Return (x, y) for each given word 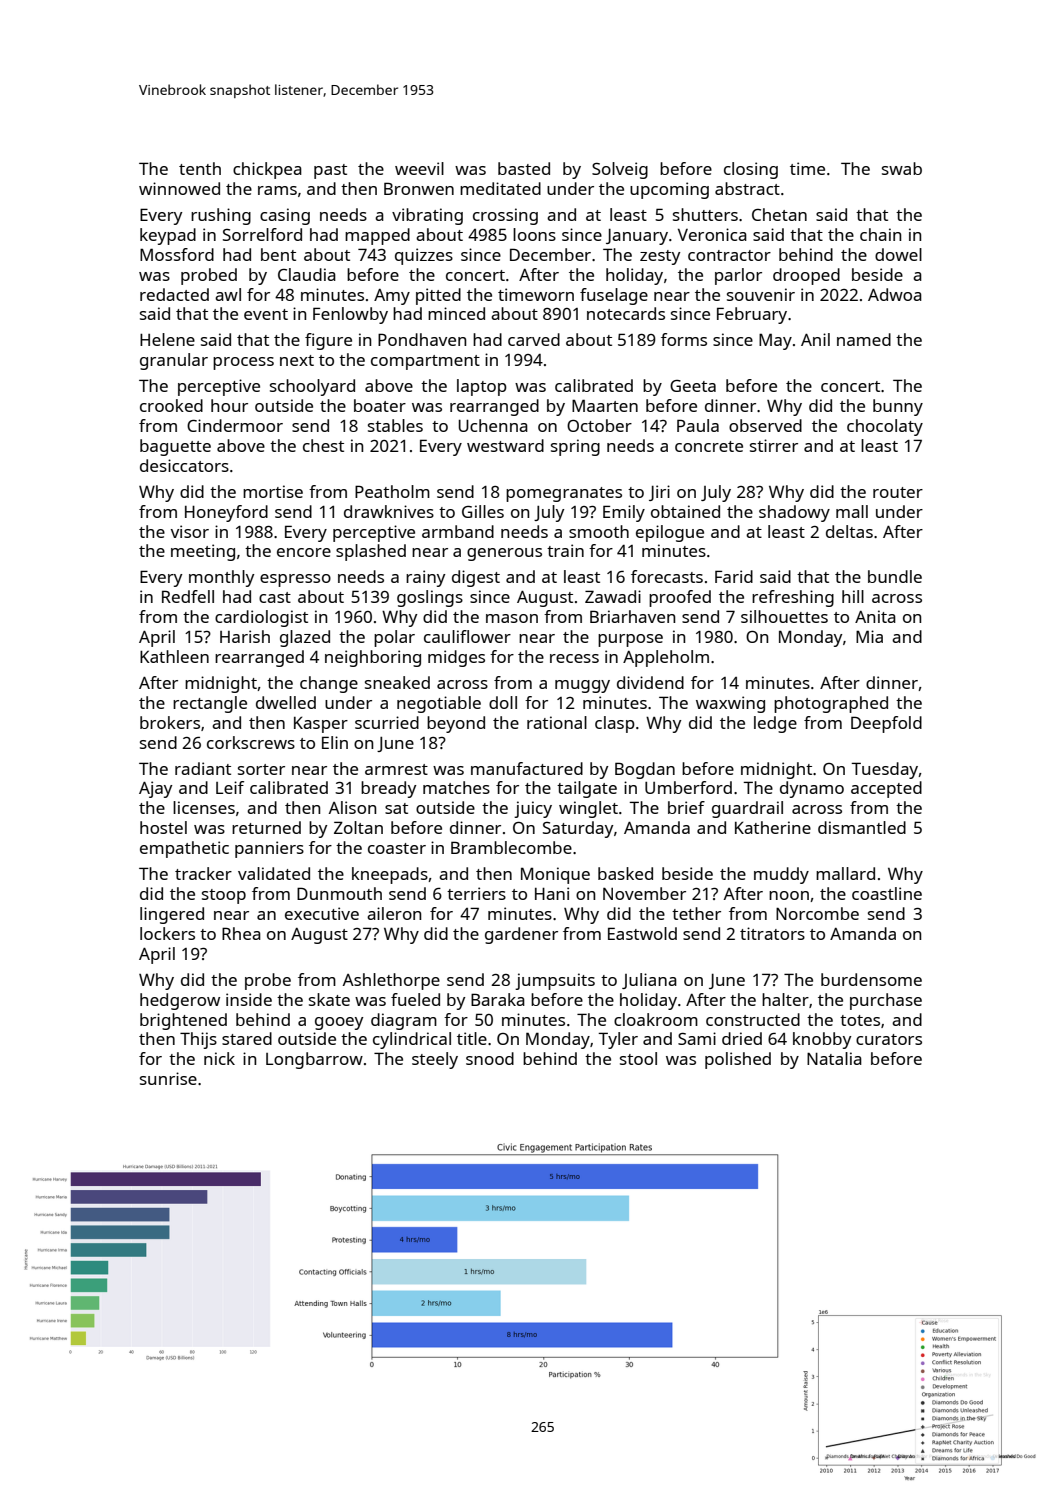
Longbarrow (314, 1060)
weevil (419, 168)
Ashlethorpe (391, 981)
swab (902, 168)
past (330, 171)
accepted (886, 789)
